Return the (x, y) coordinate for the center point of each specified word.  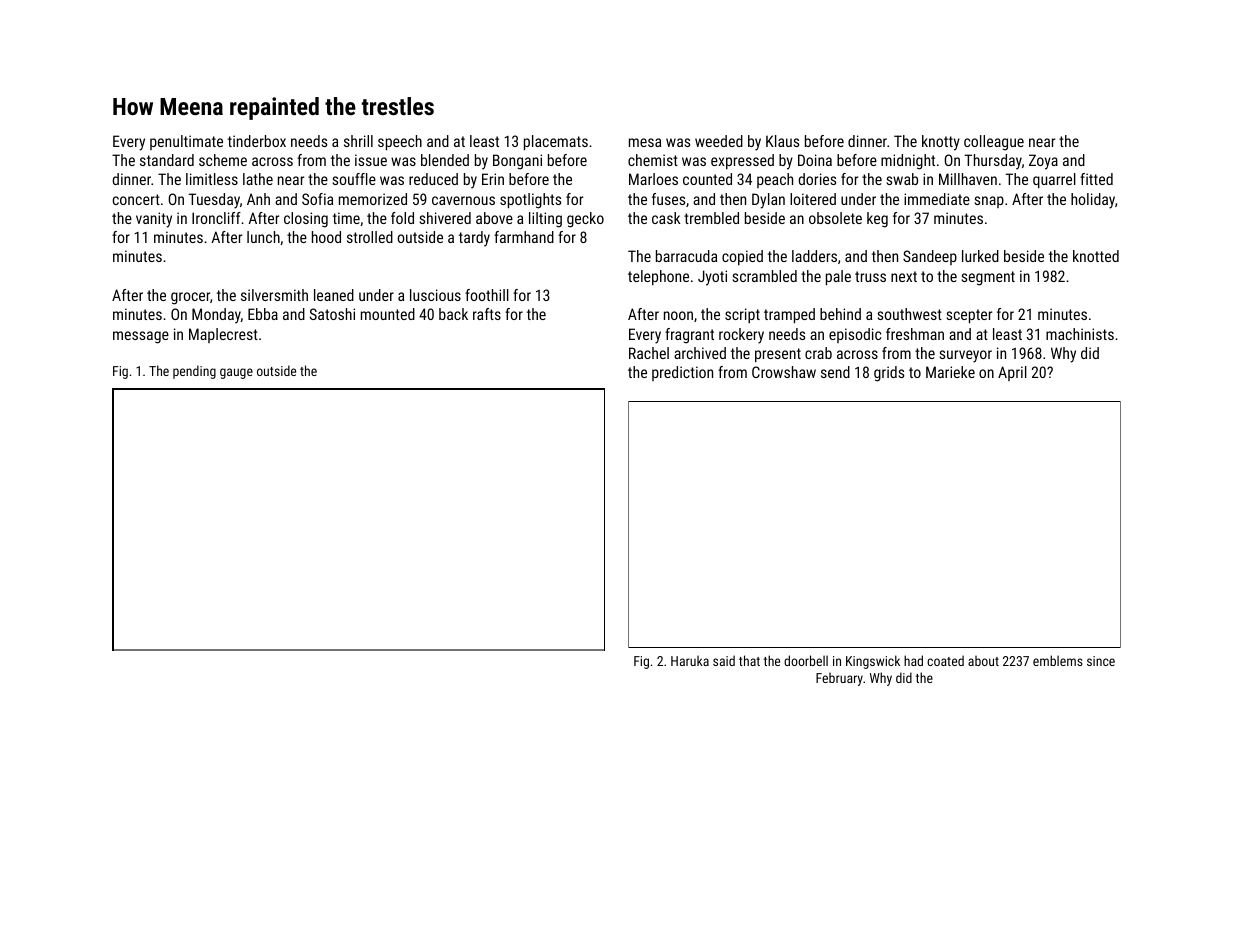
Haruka (690, 661)
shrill (358, 141)
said (724, 660)
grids (889, 374)
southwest (910, 314)
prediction (682, 373)
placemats (556, 142)
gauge (236, 373)
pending (194, 372)
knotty (941, 143)
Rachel (649, 353)
